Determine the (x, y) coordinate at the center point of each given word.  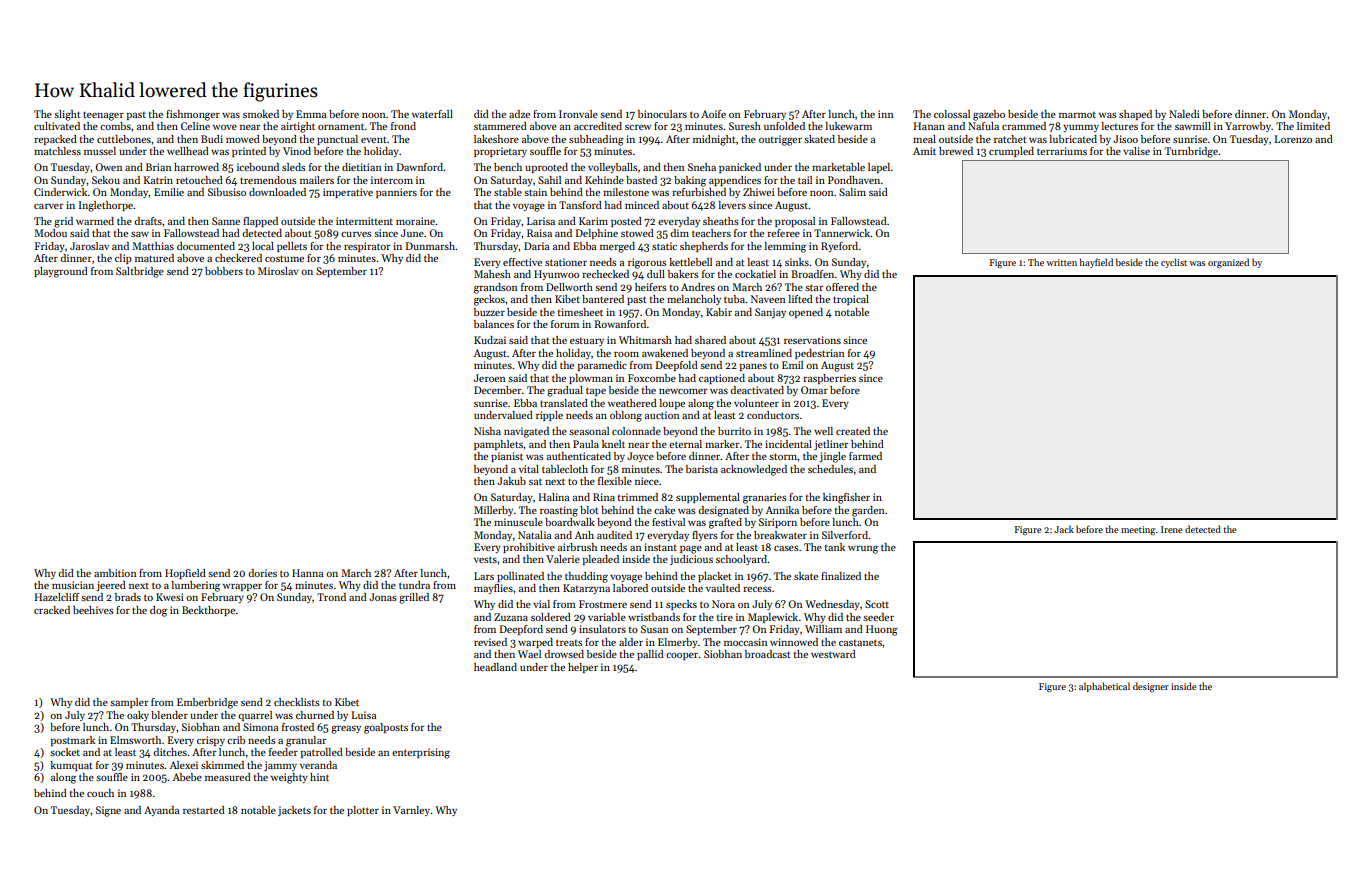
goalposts (386, 728)
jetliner (831, 445)
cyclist (1174, 263)
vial (541, 604)
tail (805, 180)
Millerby (493, 511)
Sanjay (770, 313)
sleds (294, 167)
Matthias (153, 246)
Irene (1171, 529)
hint (319, 777)
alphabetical (1104, 687)
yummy (1081, 128)
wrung (863, 550)
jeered (111, 586)
